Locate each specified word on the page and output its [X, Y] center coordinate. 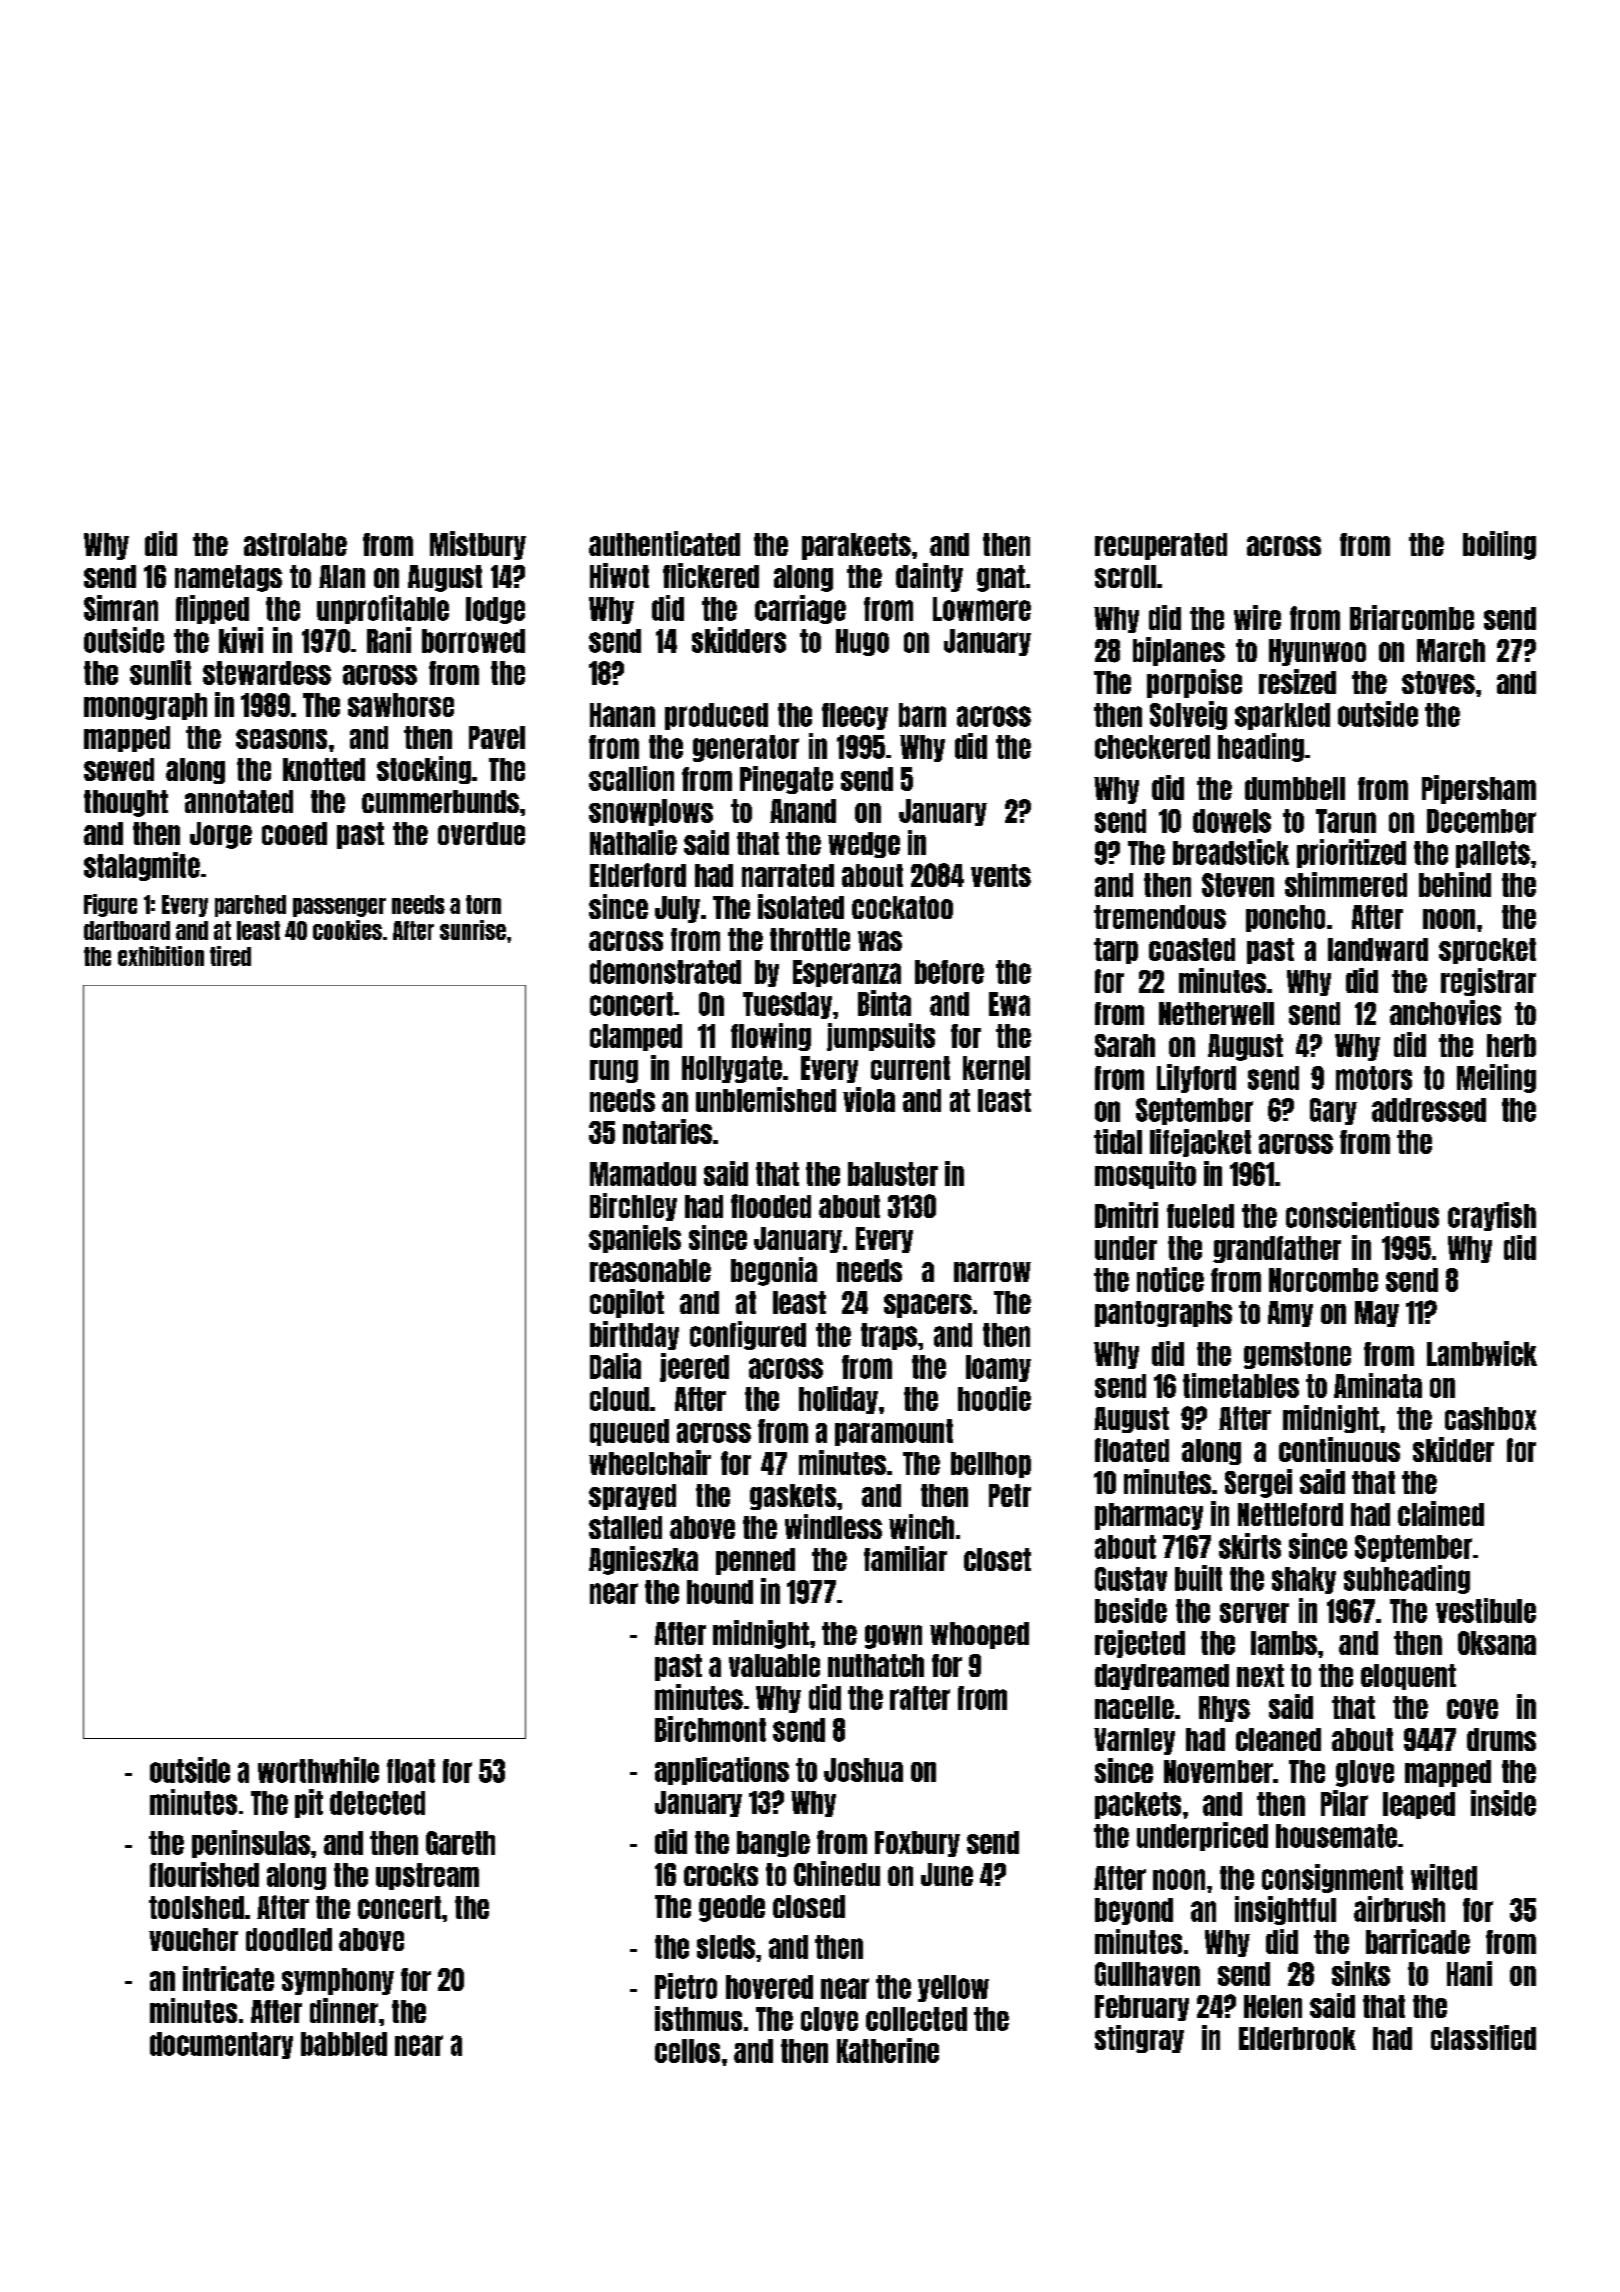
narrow [992, 1272]
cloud [619, 1399]
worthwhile [318, 1770]
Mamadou [643, 1174]
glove [1365, 1773]
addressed [1429, 1110]
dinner [344, 2010]
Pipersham [1479, 789]
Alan [342, 576]
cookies [347, 930]
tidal [1118, 1141]
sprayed [632, 1497]
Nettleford [1290, 1514]
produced [716, 716]
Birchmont [710, 1729]
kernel [996, 1068]
